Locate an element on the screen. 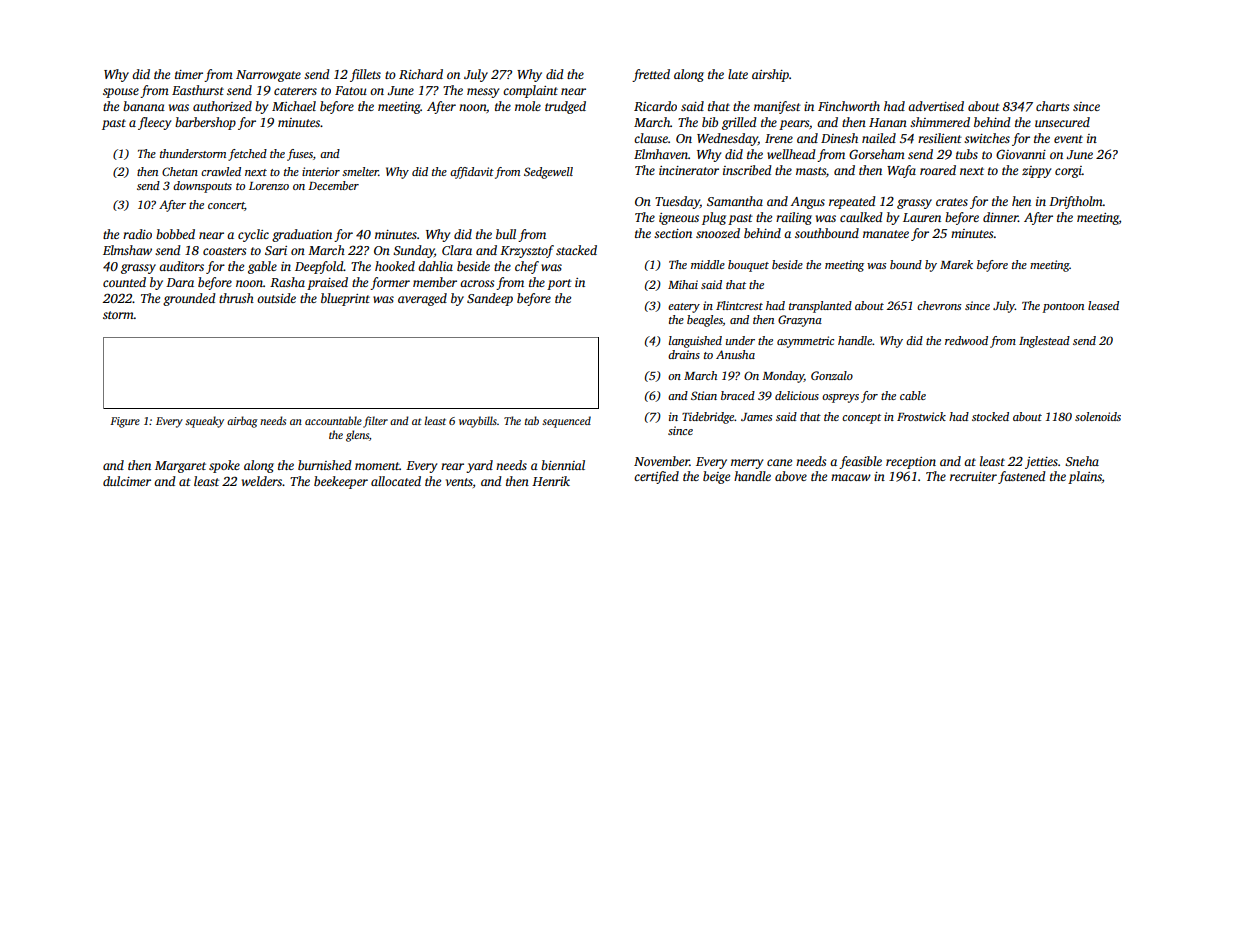  certified is located at coordinates (656, 477).
